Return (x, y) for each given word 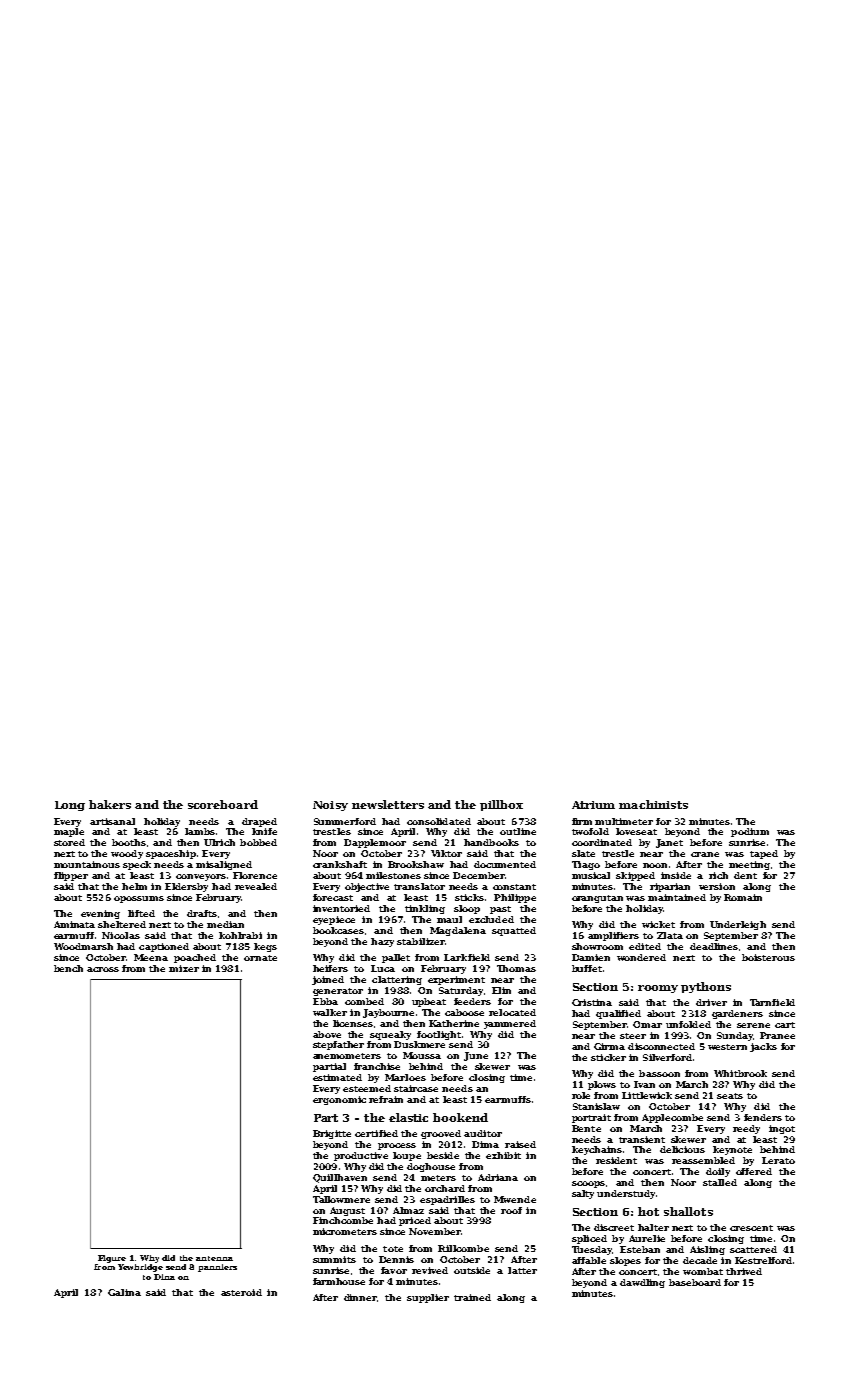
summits (334, 1259)
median (225, 924)
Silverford (667, 1057)
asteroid (241, 1292)
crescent (751, 1228)
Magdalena (458, 931)
